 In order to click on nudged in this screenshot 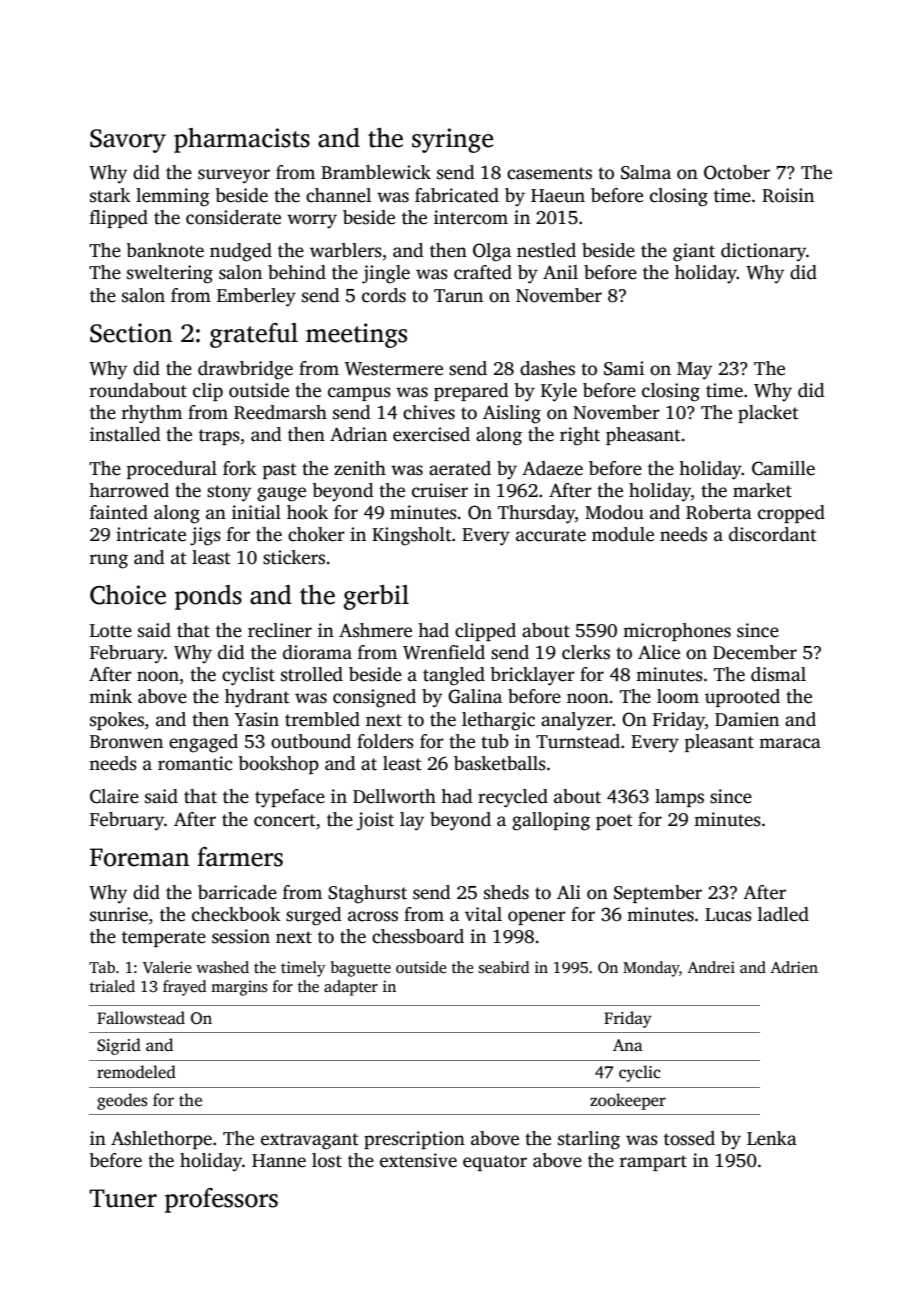, I will do `click(241, 252)`.
